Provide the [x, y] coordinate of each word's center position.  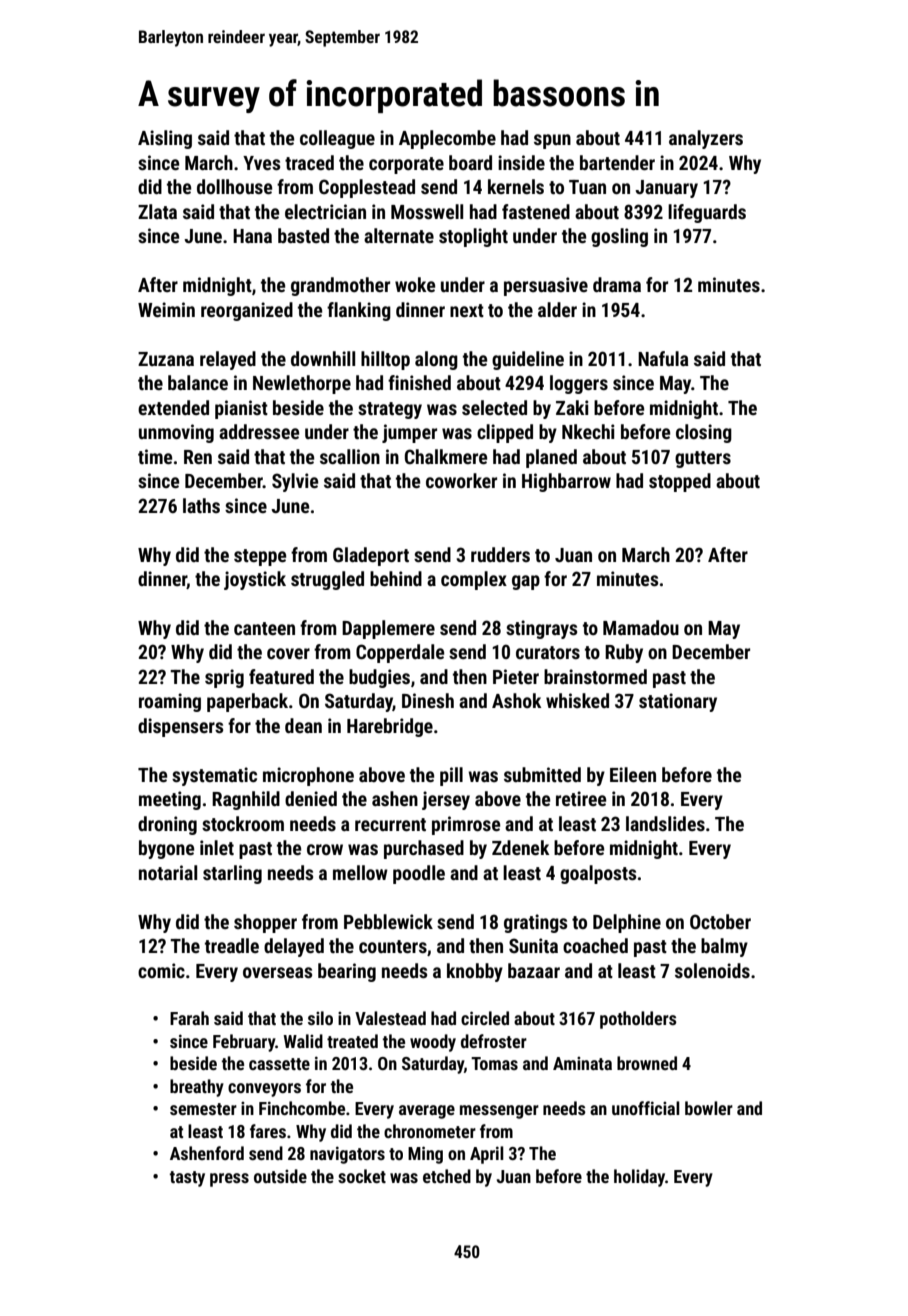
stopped [680, 482]
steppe [260, 557]
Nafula [663, 358]
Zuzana [166, 359]
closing [704, 433]
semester [203, 1109]
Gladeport [371, 556]
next [467, 310]
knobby [475, 972]
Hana [252, 236]
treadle [232, 945]
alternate [399, 235]
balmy [724, 947]
